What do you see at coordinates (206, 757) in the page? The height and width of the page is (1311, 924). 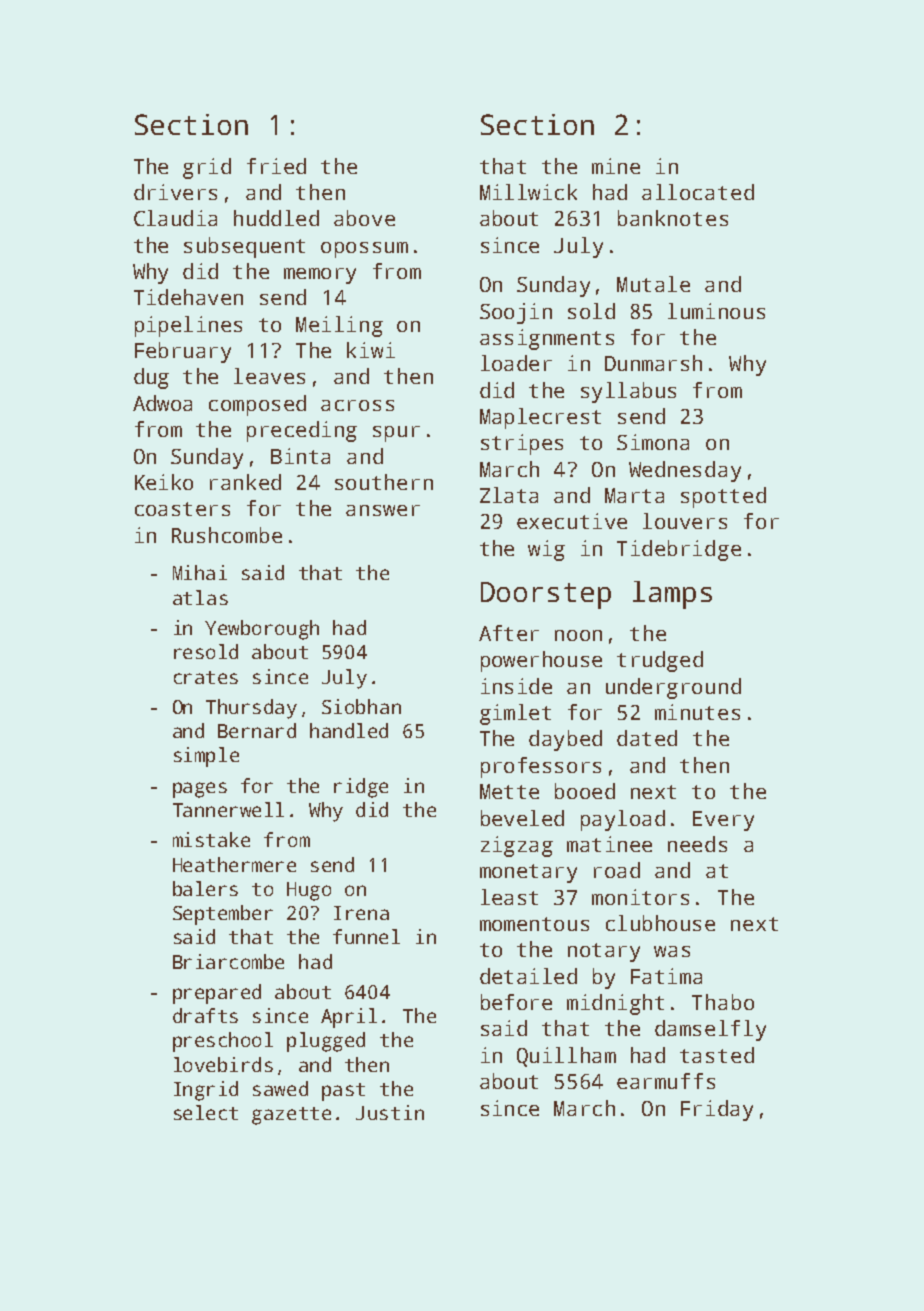 I see `simple` at bounding box center [206, 757].
